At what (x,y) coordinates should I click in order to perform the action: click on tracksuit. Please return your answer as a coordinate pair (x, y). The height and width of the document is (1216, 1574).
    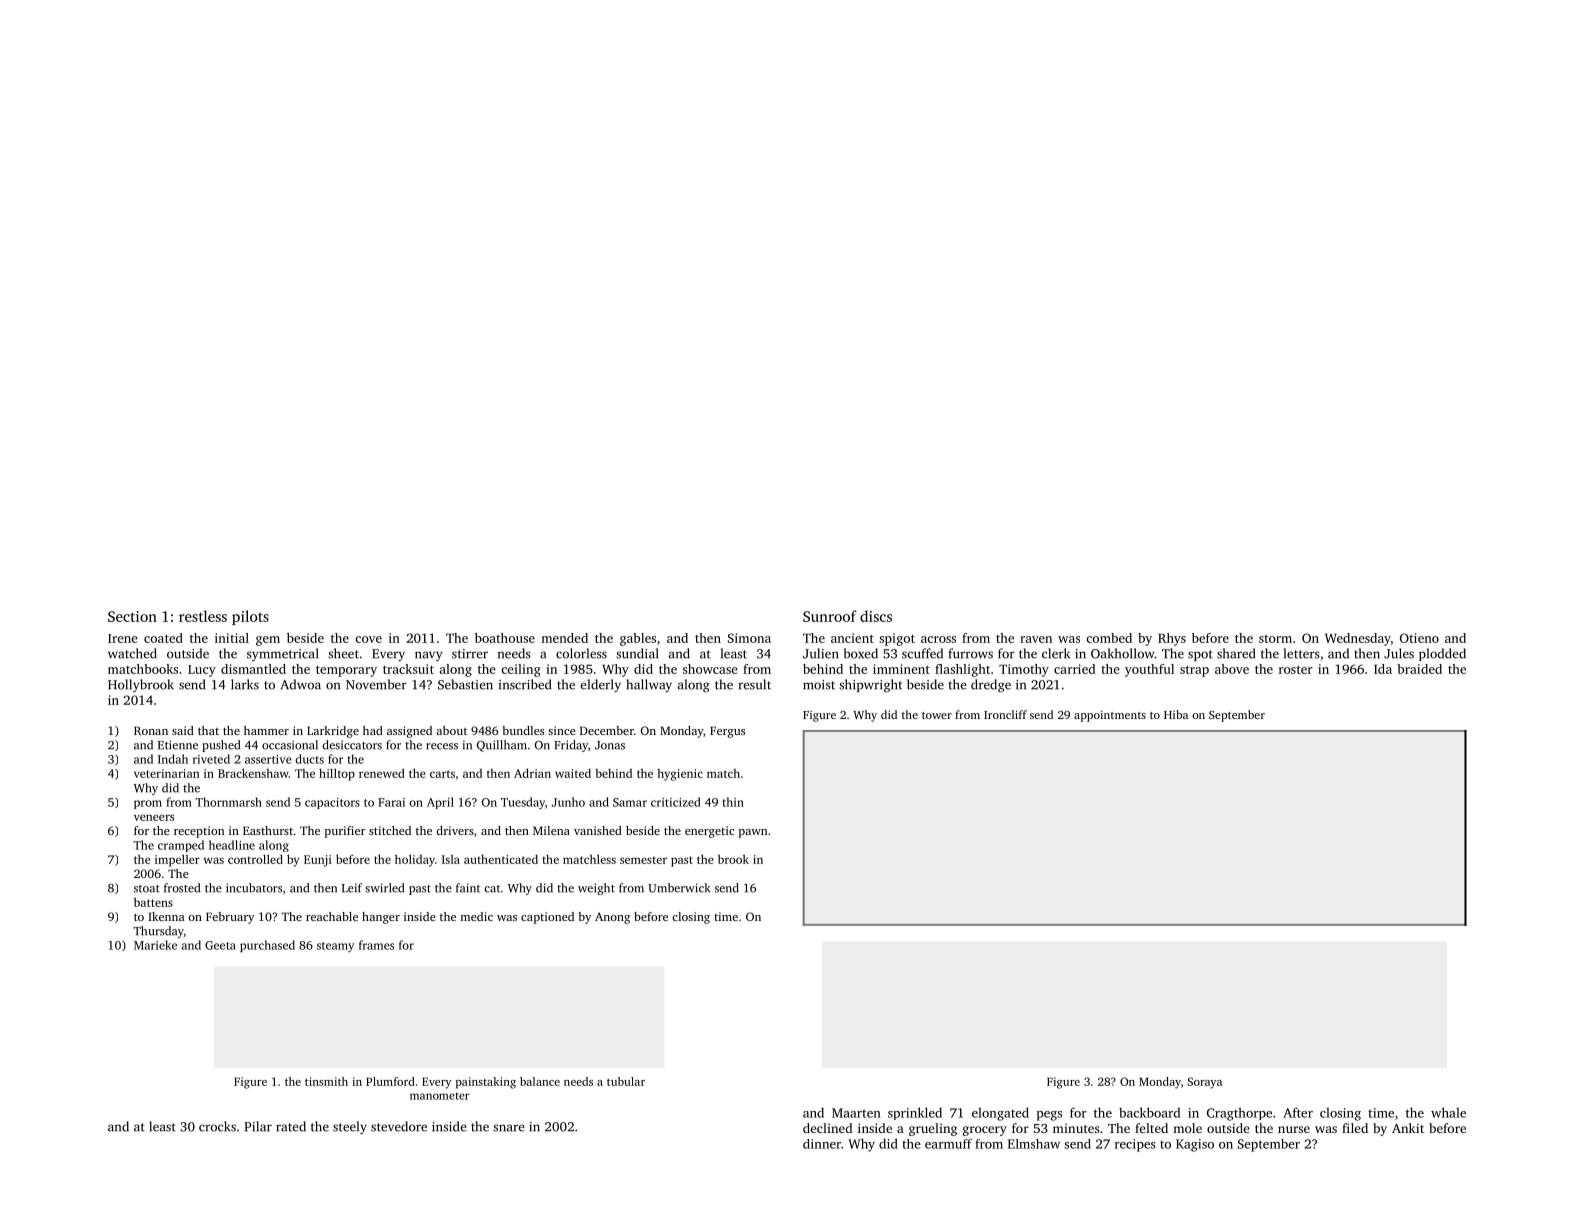
    Looking at the image, I should click on (408, 669).
